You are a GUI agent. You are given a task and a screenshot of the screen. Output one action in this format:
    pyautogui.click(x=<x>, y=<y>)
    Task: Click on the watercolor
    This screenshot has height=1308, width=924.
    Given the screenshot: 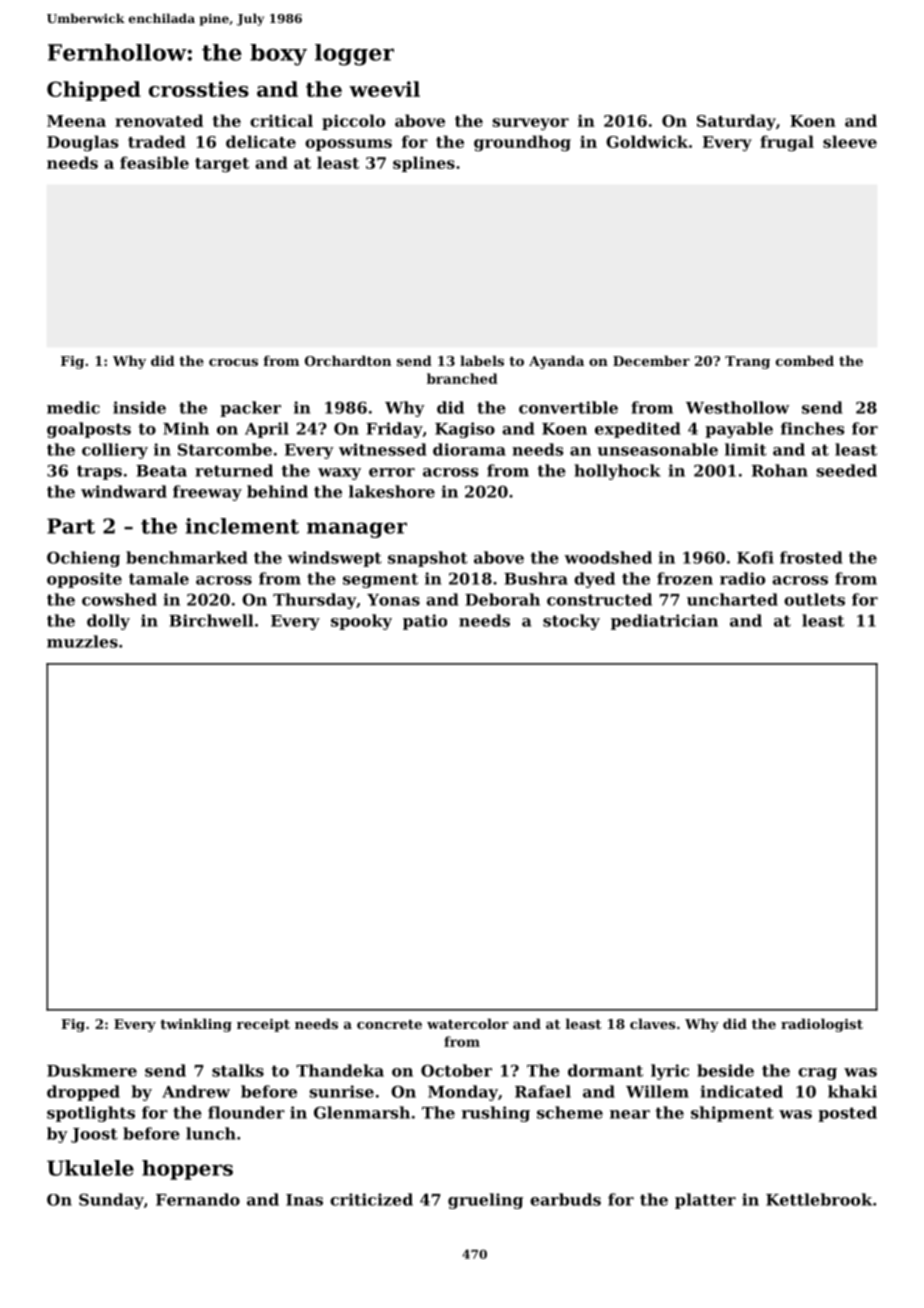 What is the action you would take?
    pyautogui.click(x=468, y=1023)
